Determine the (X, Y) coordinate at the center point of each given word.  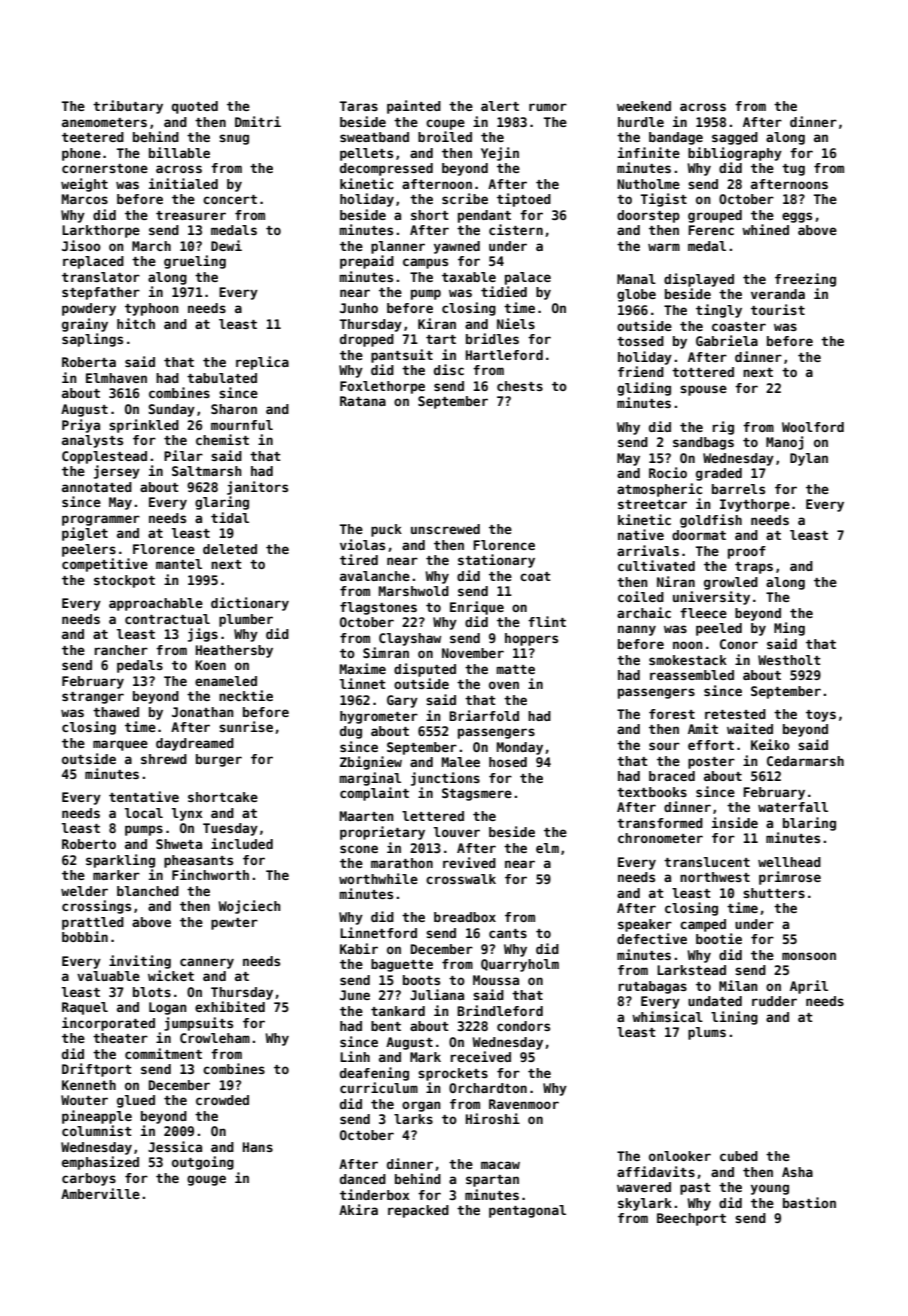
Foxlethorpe (382, 387)
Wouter (84, 1100)
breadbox (465, 917)
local (144, 813)
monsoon (809, 956)
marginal (370, 779)
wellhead (789, 862)
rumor (548, 107)
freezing (805, 280)
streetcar (652, 504)
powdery (89, 309)
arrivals (648, 550)
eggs (797, 217)
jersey (117, 472)
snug (234, 139)
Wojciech (249, 907)
